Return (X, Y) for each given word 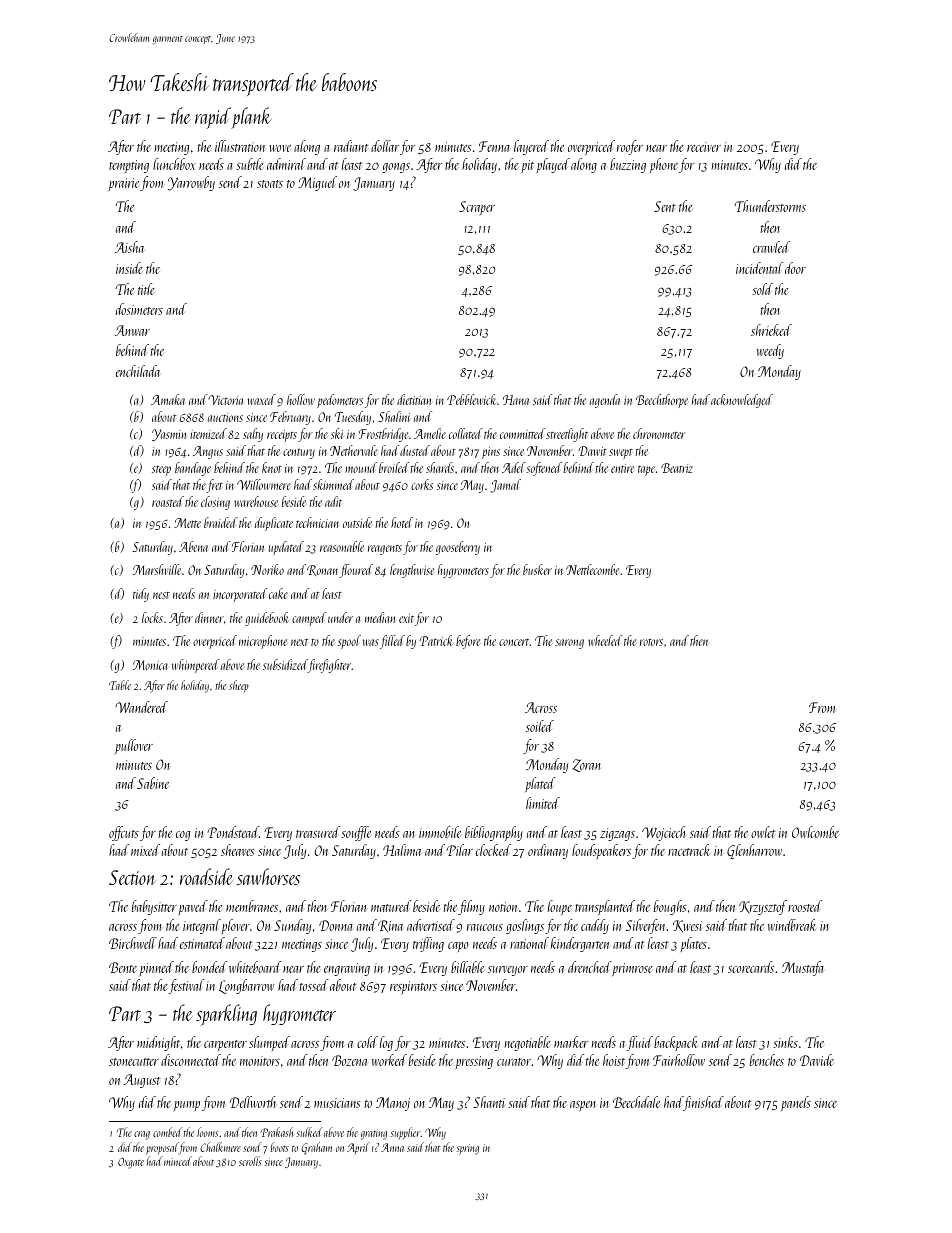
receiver (704, 147)
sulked (309, 1132)
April (358, 1148)
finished (703, 1103)
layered (531, 147)
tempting (129, 166)
